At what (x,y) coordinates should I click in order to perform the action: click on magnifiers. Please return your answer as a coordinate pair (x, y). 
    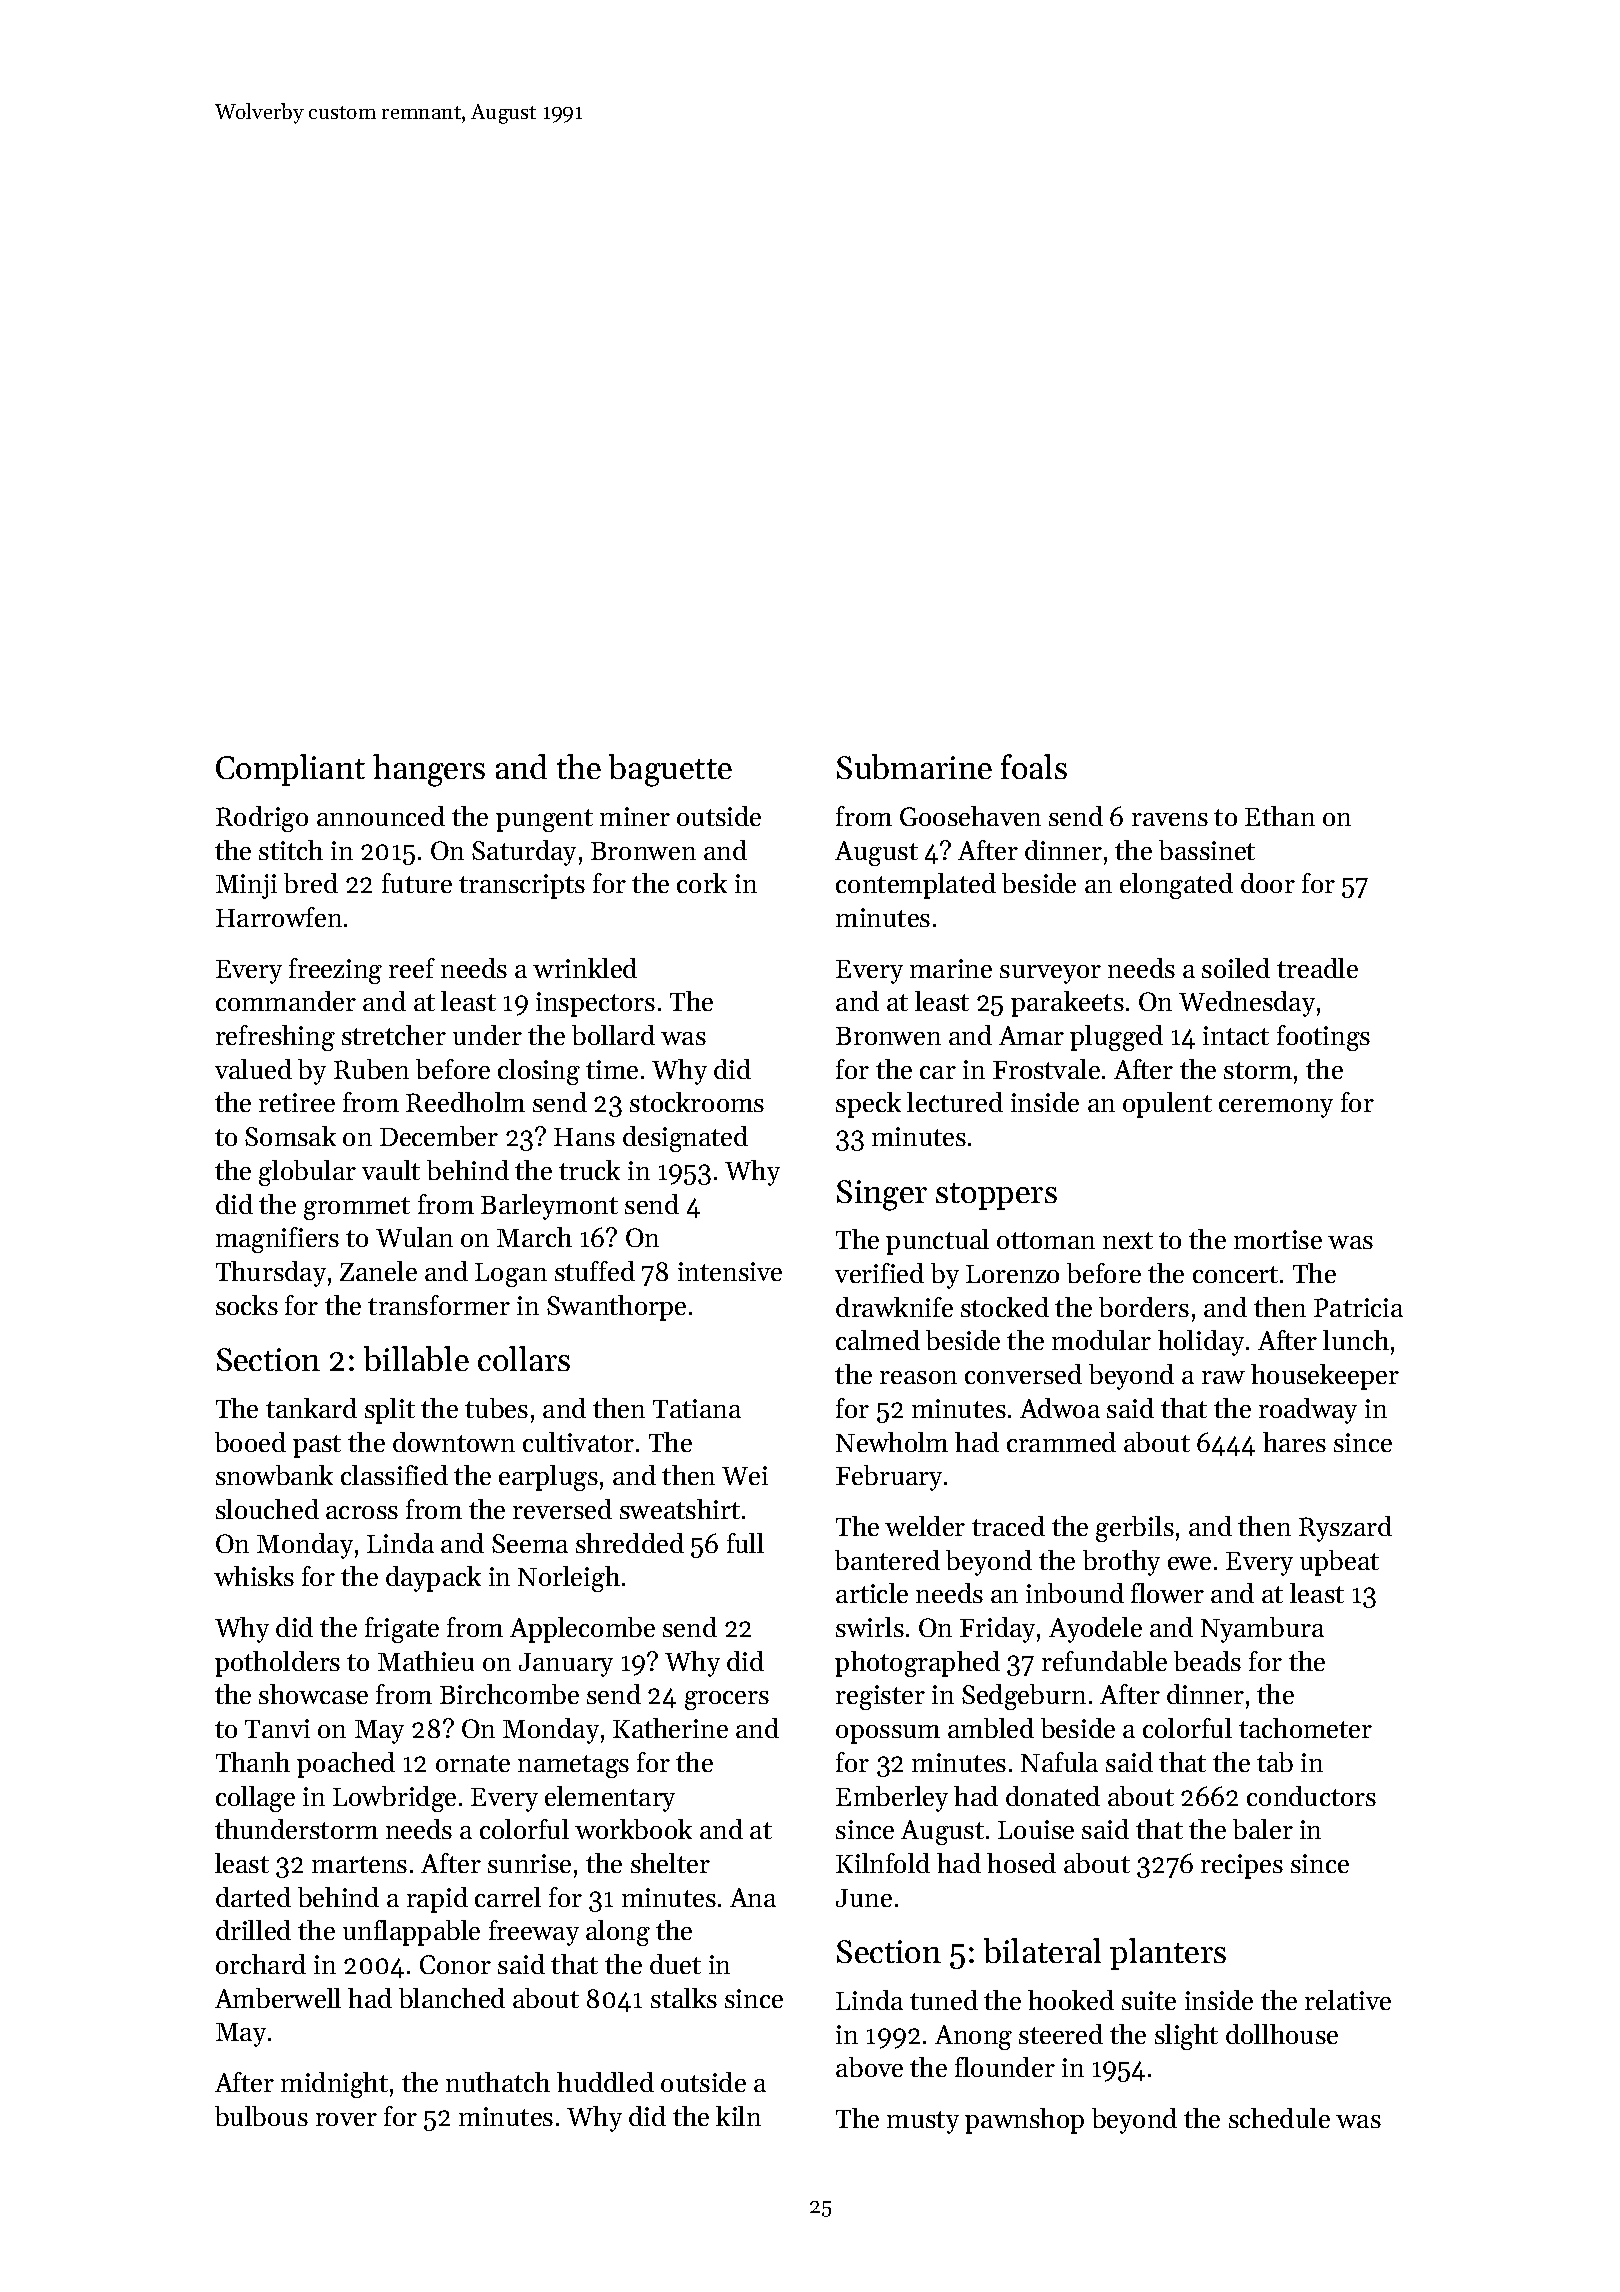
    Looking at the image, I should click on (277, 1240).
